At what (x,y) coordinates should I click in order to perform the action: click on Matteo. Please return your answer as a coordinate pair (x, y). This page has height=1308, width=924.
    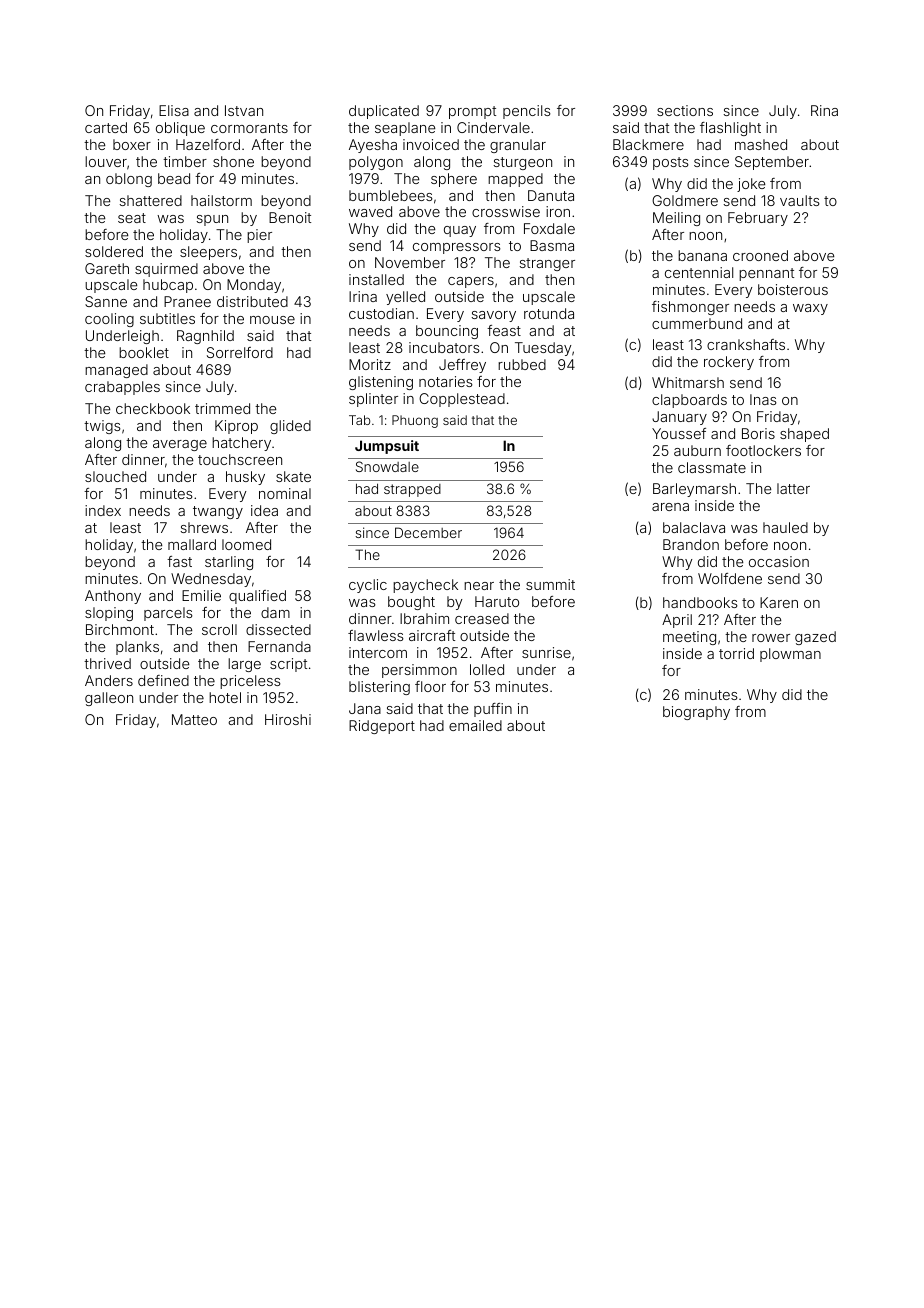
    Looking at the image, I should click on (194, 719).
